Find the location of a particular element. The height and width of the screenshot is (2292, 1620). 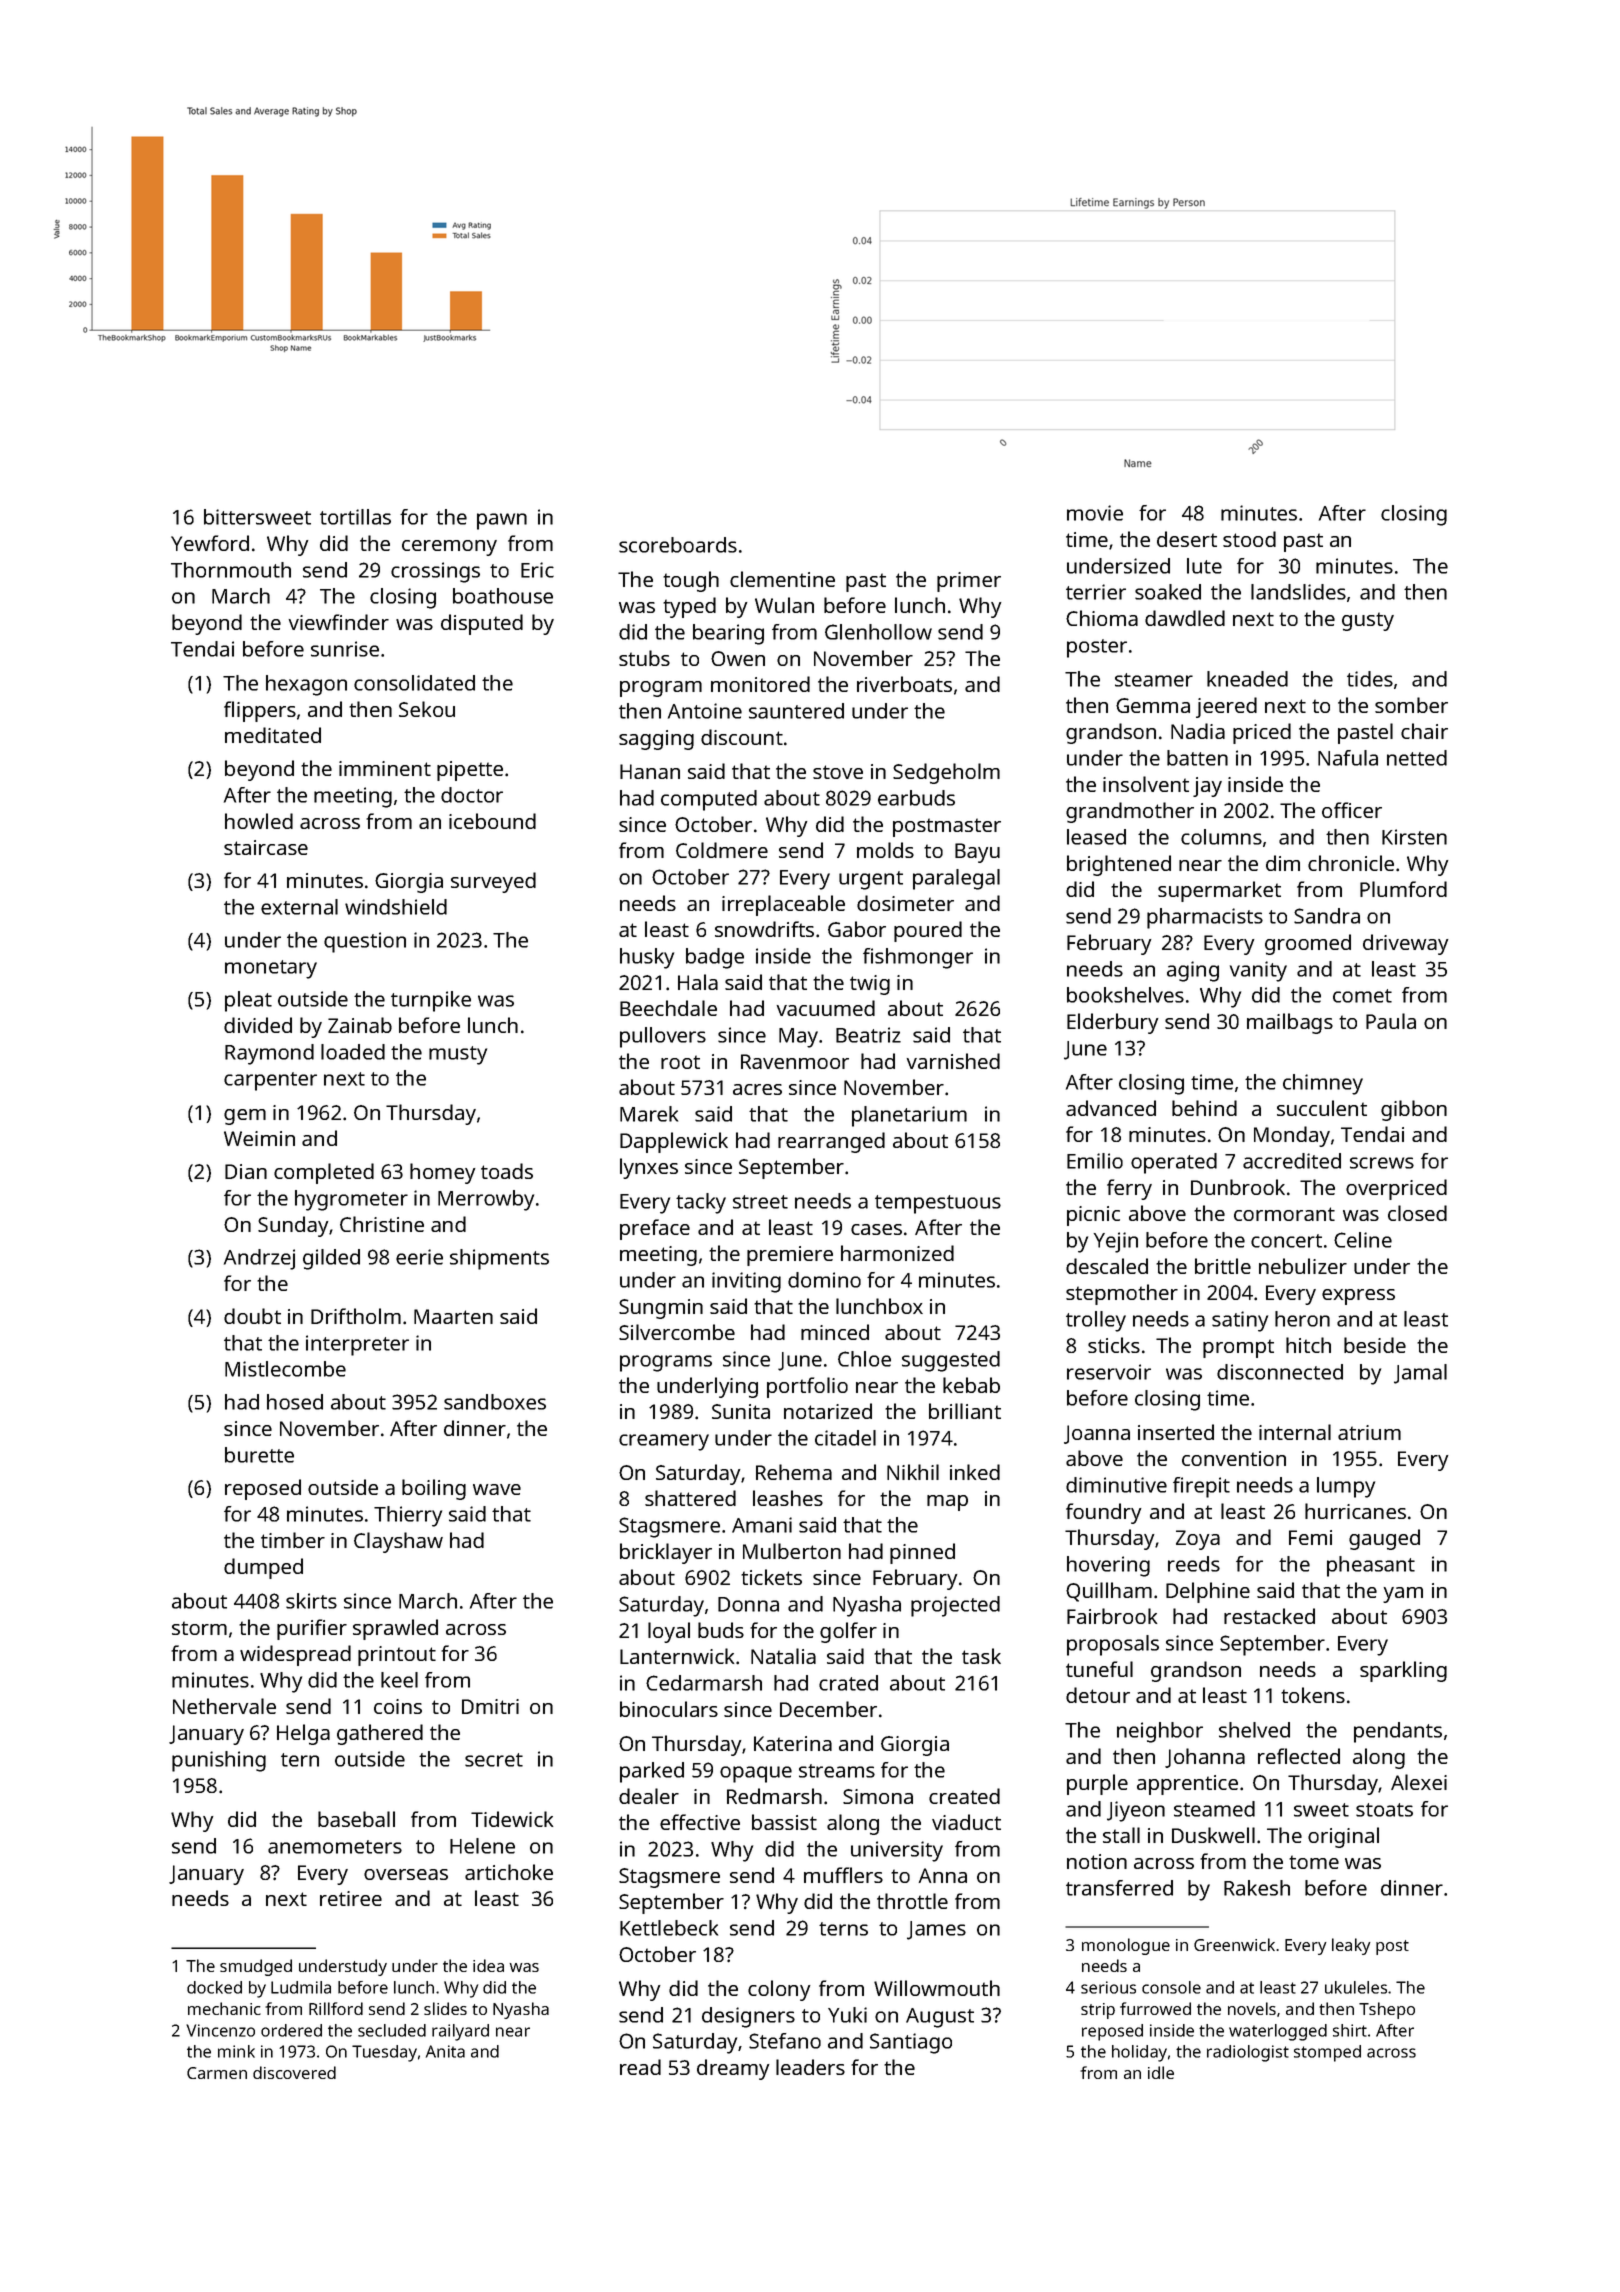

sauntered is located at coordinates (796, 711).
